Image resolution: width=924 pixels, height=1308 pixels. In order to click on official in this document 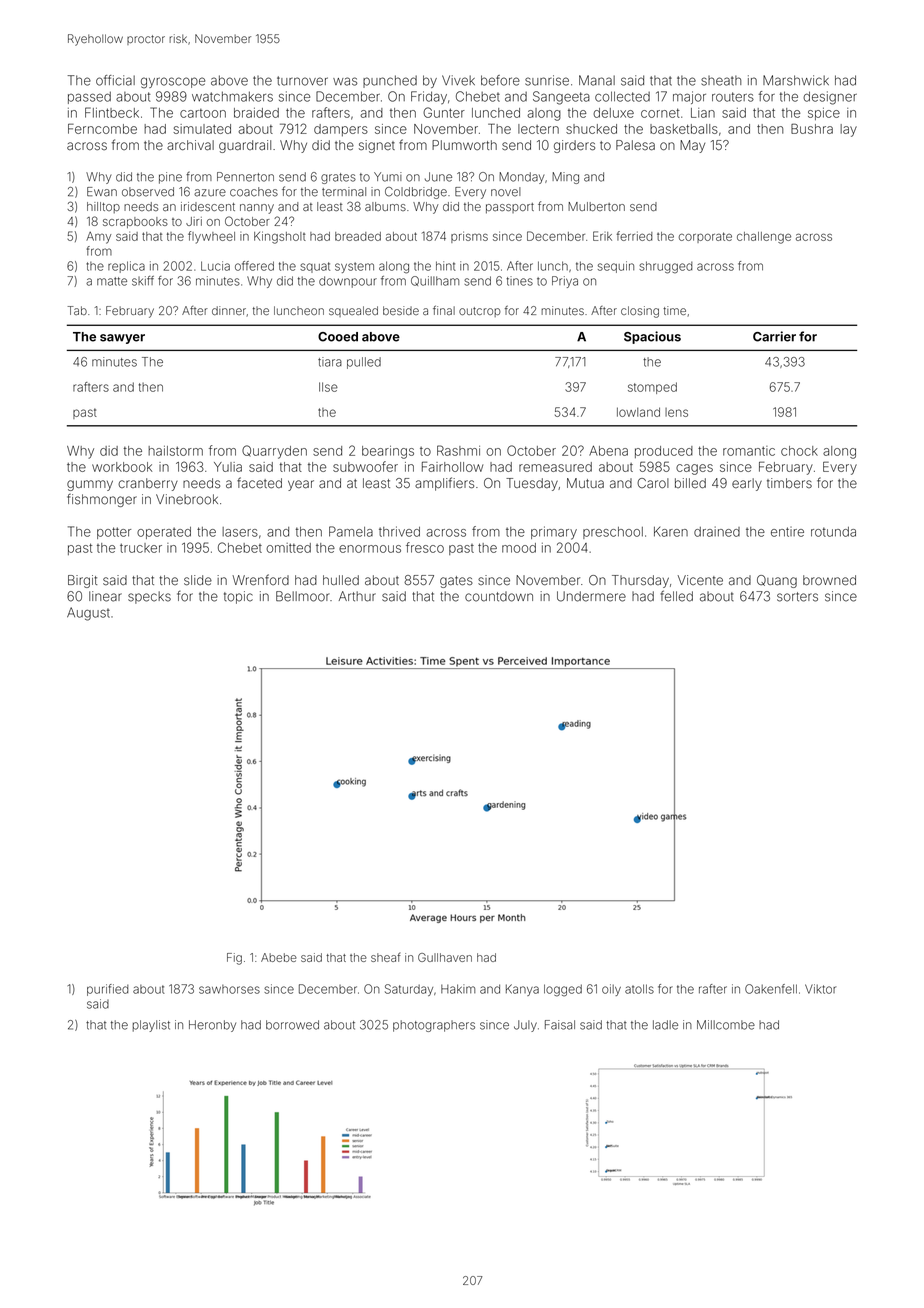, I will do `click(115, 80)`.
